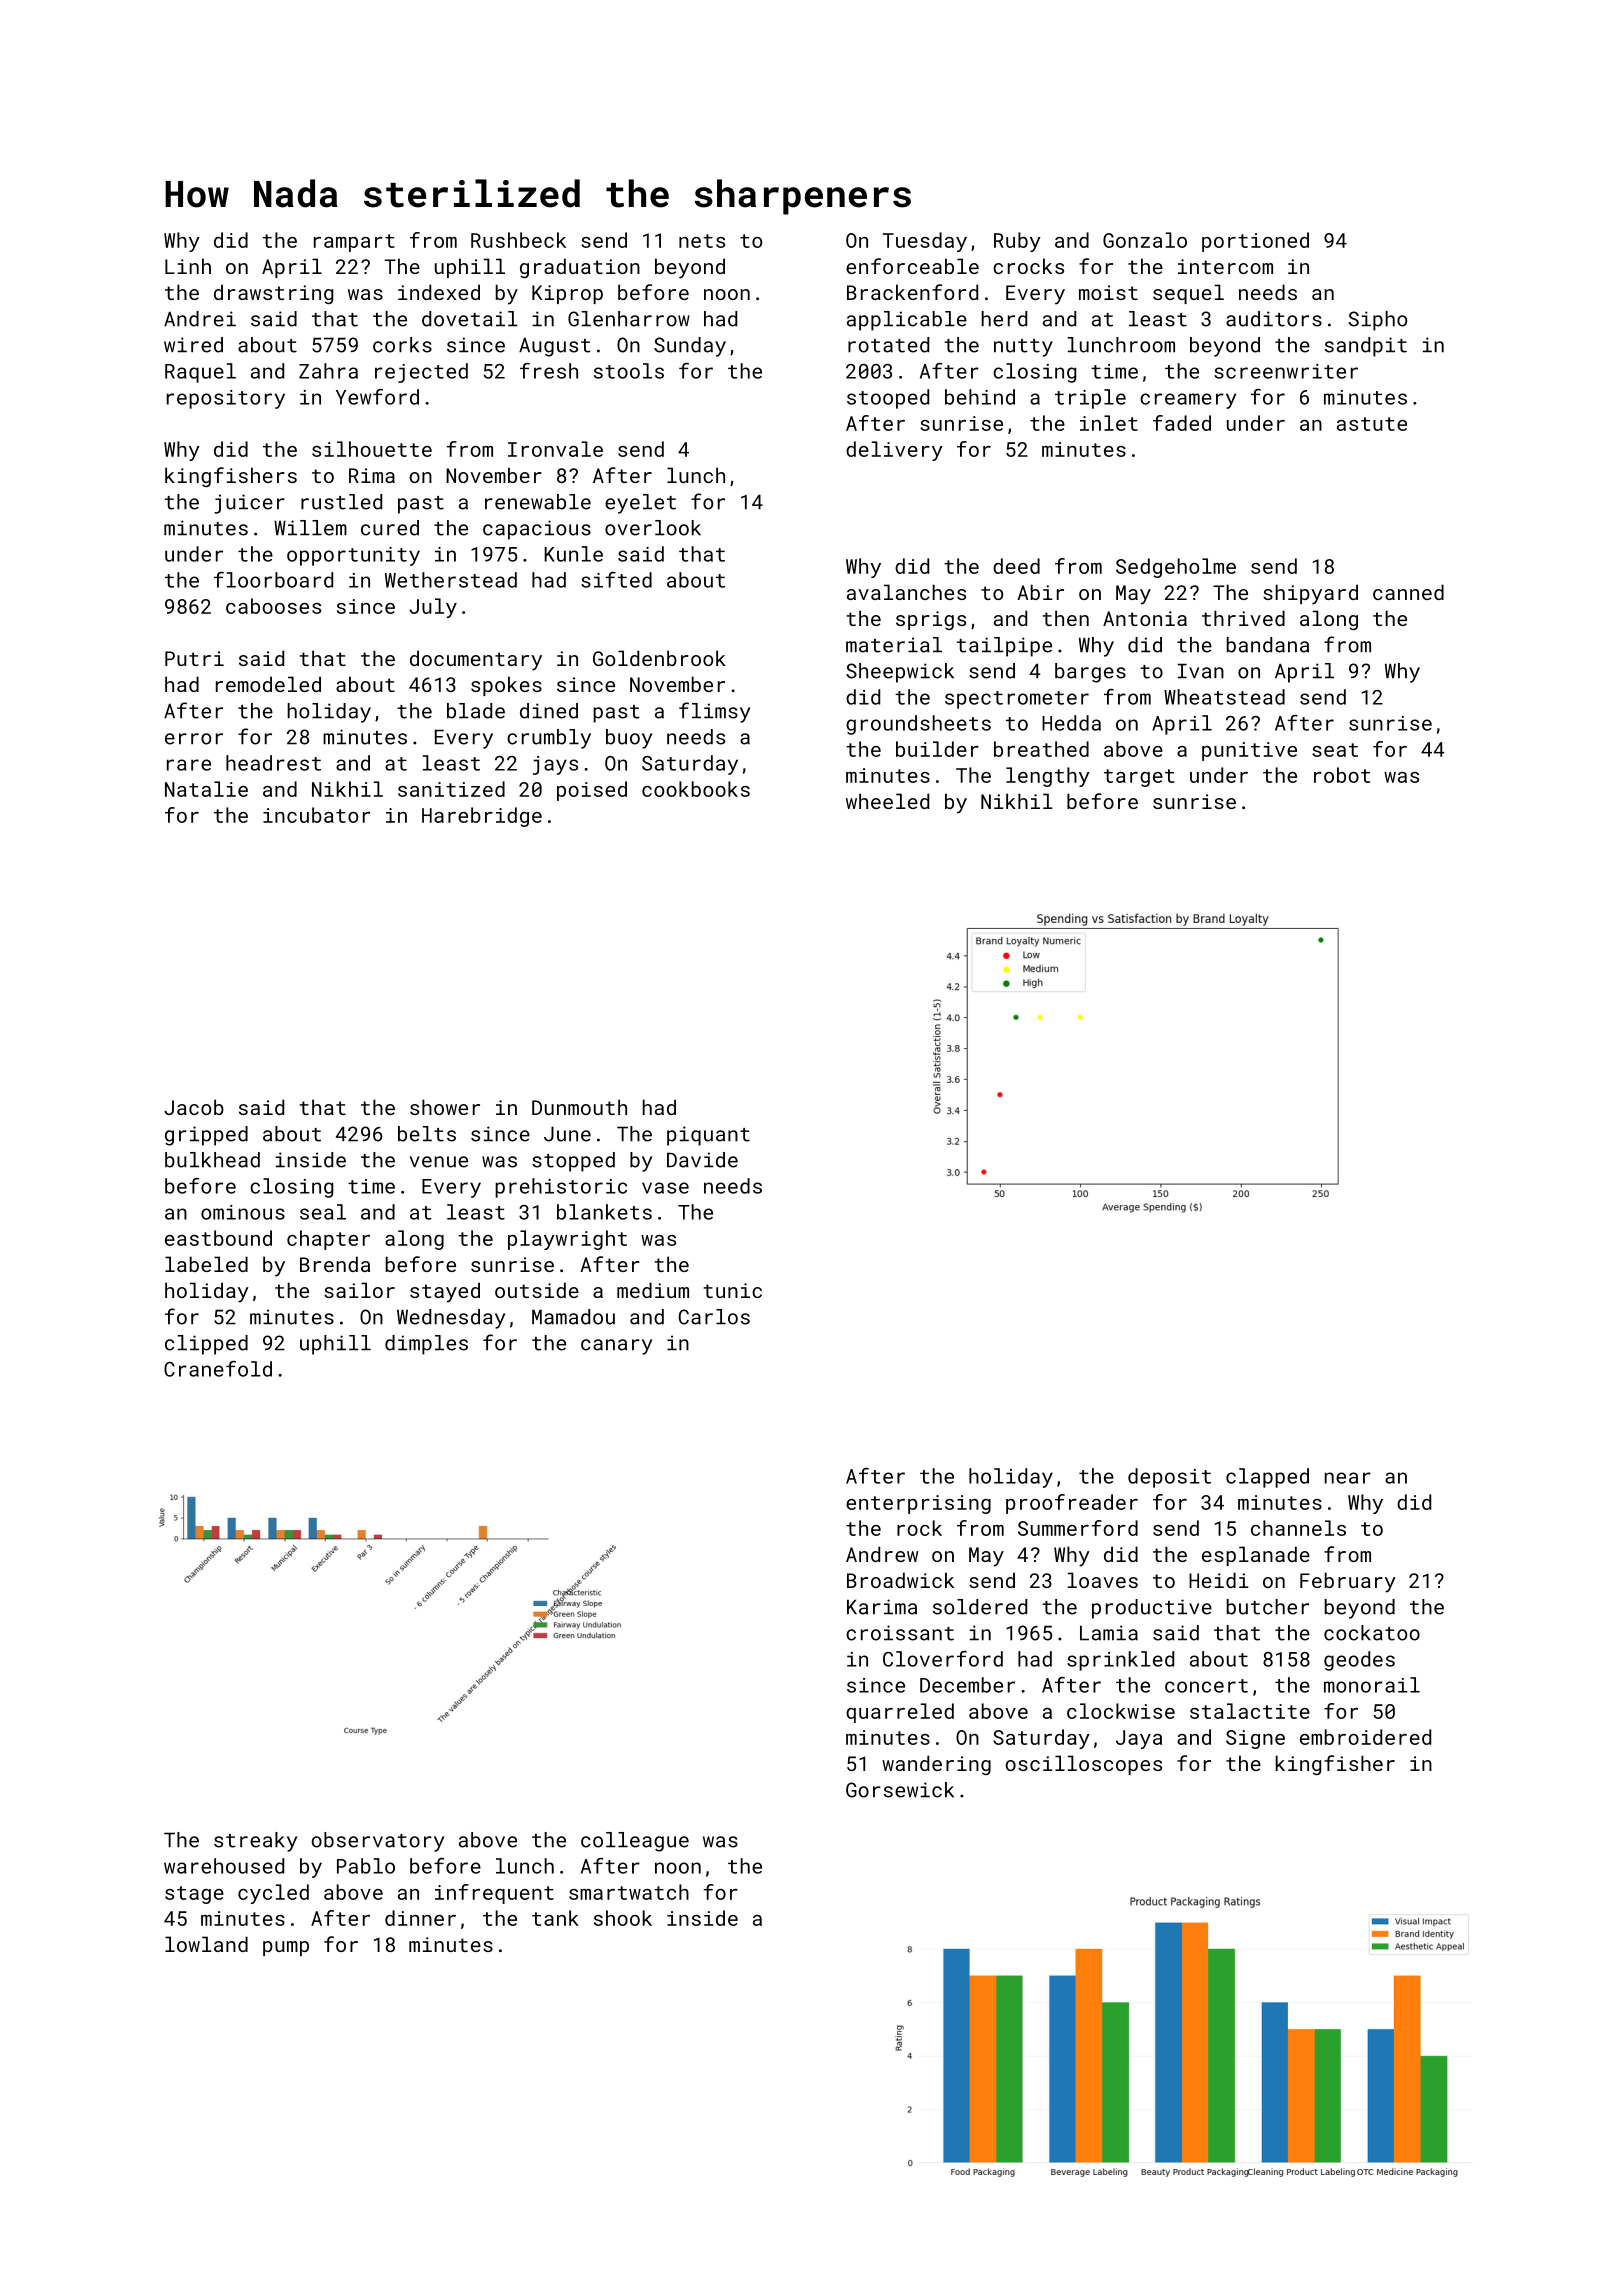  What do you see at coordinates (1103, 1580) in the page?
I see `loaves` at bounding box center [1103, 1580].
